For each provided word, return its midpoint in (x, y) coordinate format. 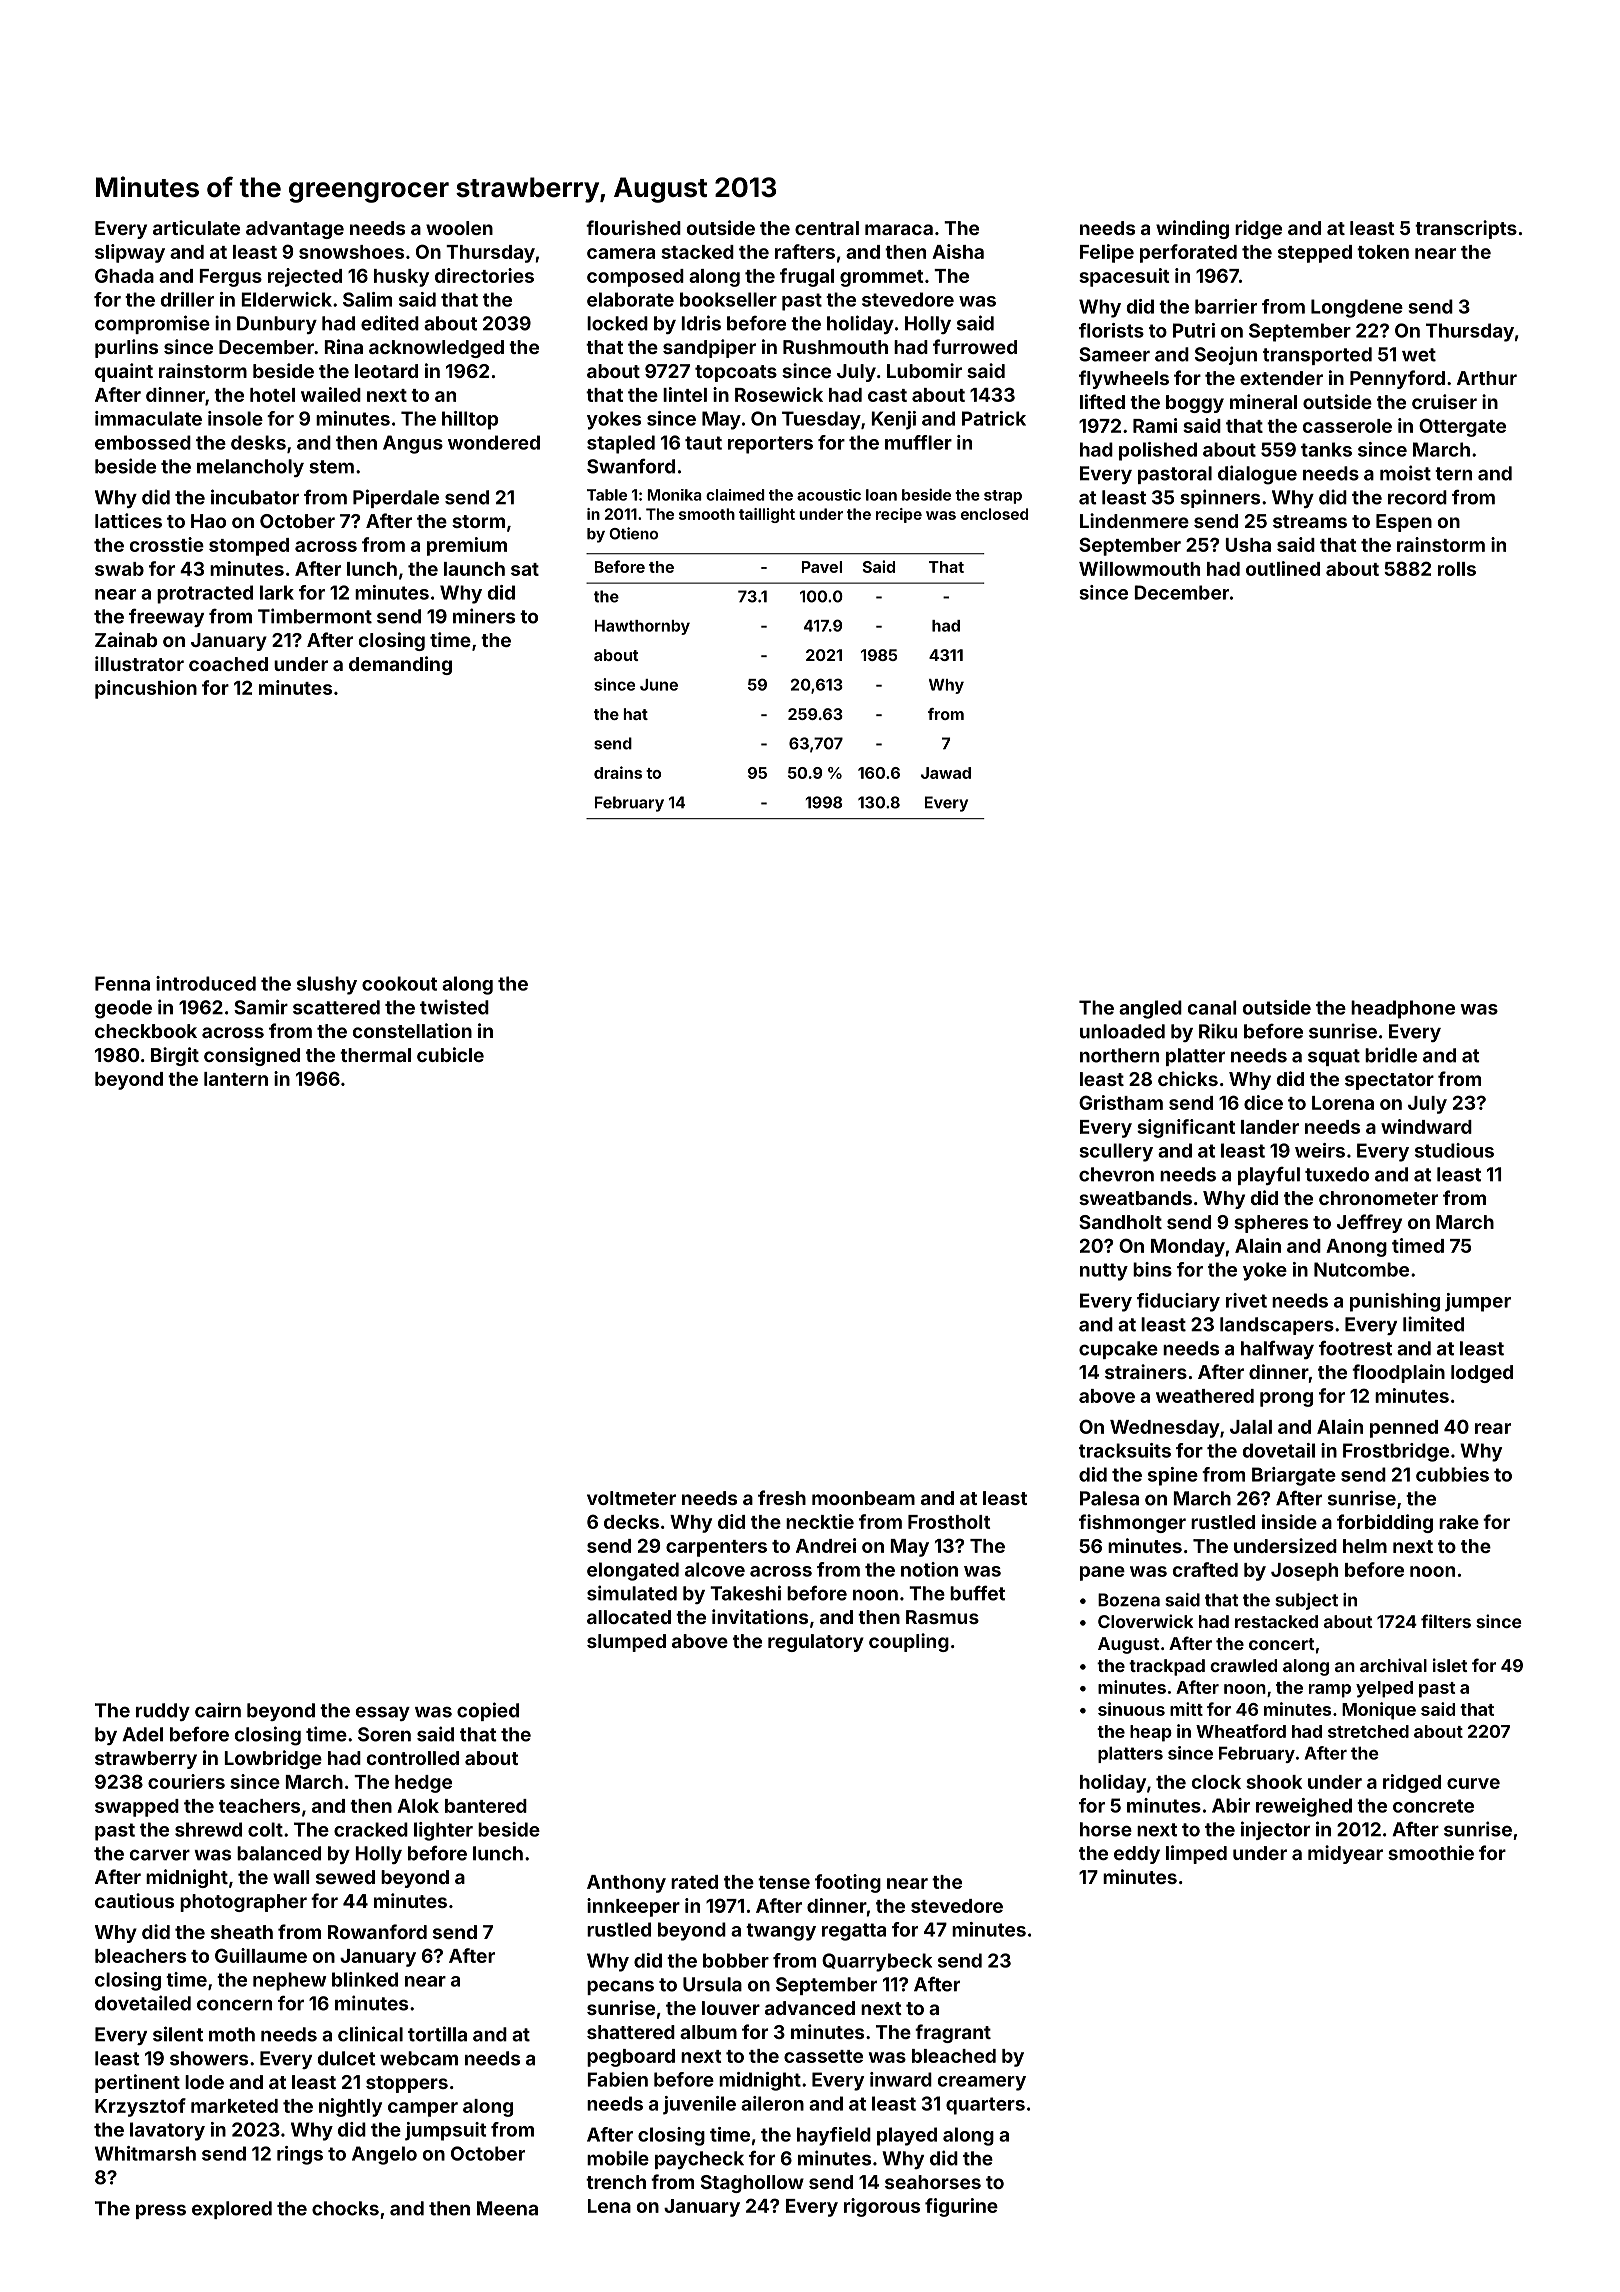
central (827, 228)
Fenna (122, 983)
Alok (418, 1806)
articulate (196, 227)
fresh (782, 1497)
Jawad (946, 773)
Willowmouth (1139, 568)
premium (467, 546)
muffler (918, 442)
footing (848, 1883)
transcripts (1466, 229)
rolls (1457, 569)
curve (1473, 1783)
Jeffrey (1369, 1223)
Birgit (175, 1056)
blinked (365, 1979)
